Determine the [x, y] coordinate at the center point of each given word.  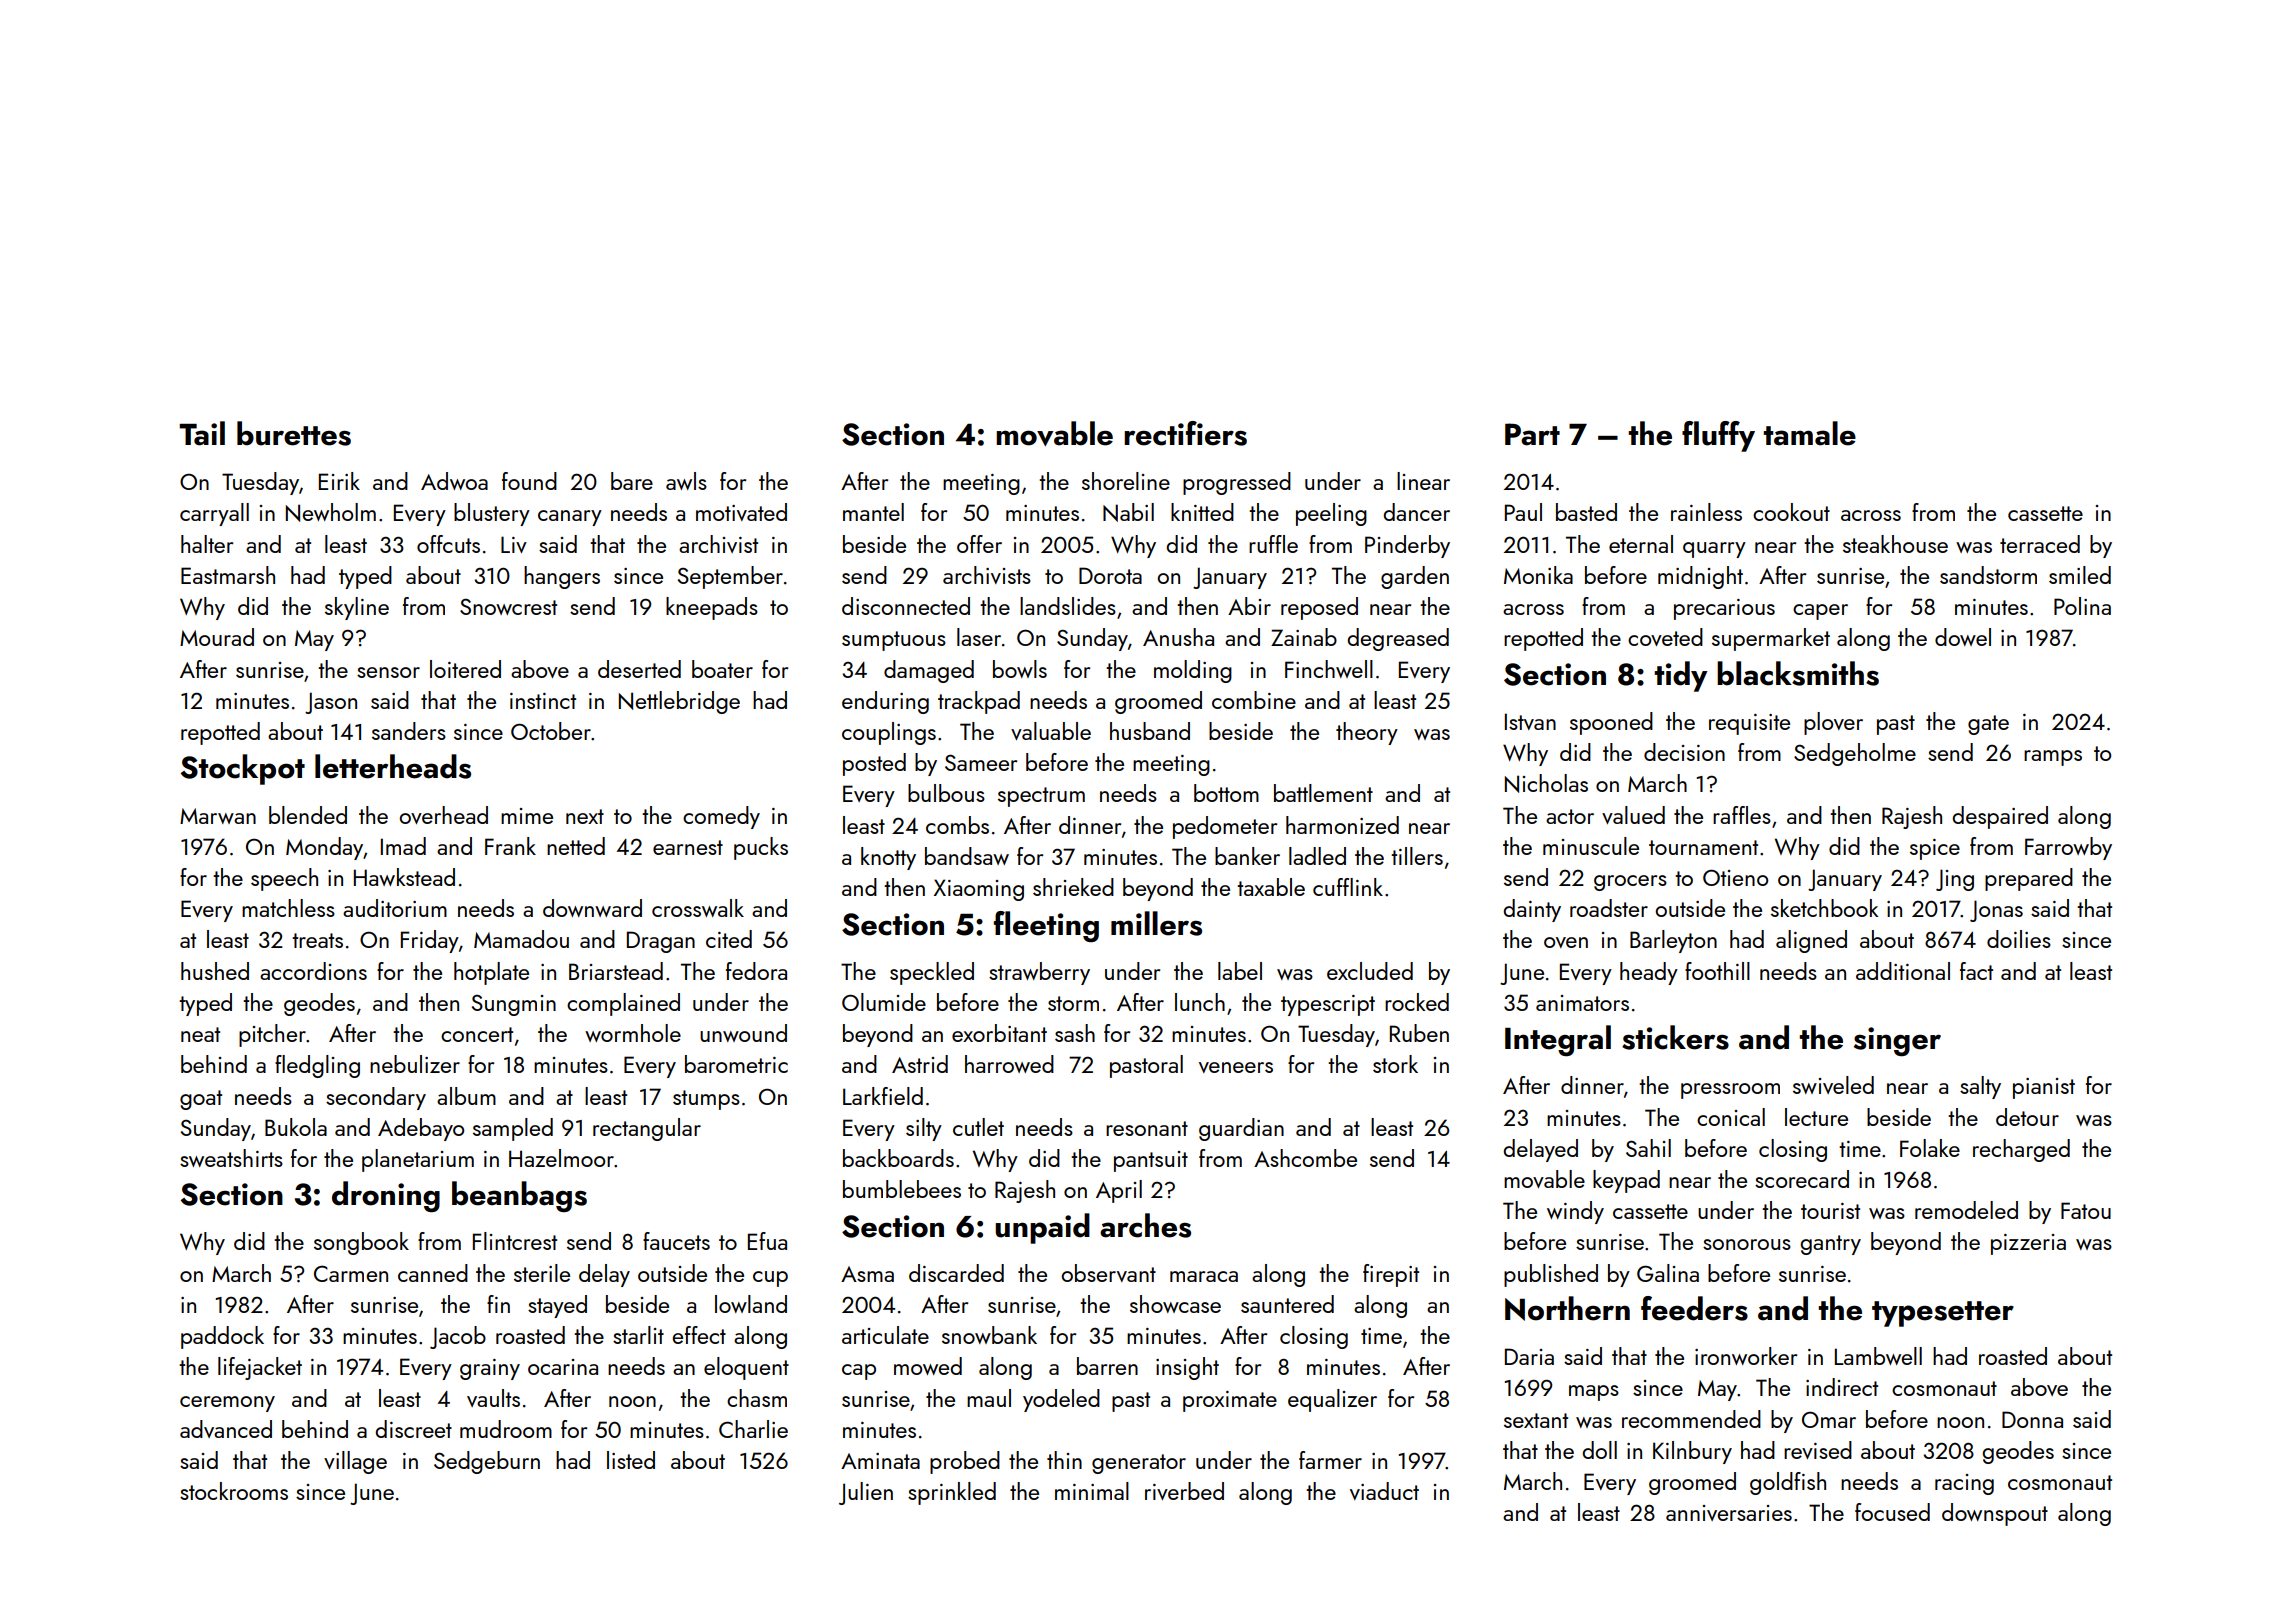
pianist [2044, 1088]
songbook [361, 1243]
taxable [1271, 887]
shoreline [1126, 481]
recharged [2021, 1150]
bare [632, 481]
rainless [1706, 512]
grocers [1630, 883]
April [1119, 1191]
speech [284, 879]
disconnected [906, 606]
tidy [1681, 676]
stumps [706, 1100]
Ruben [1419, 1033]
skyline [357, 608]
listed [631, 1460]
